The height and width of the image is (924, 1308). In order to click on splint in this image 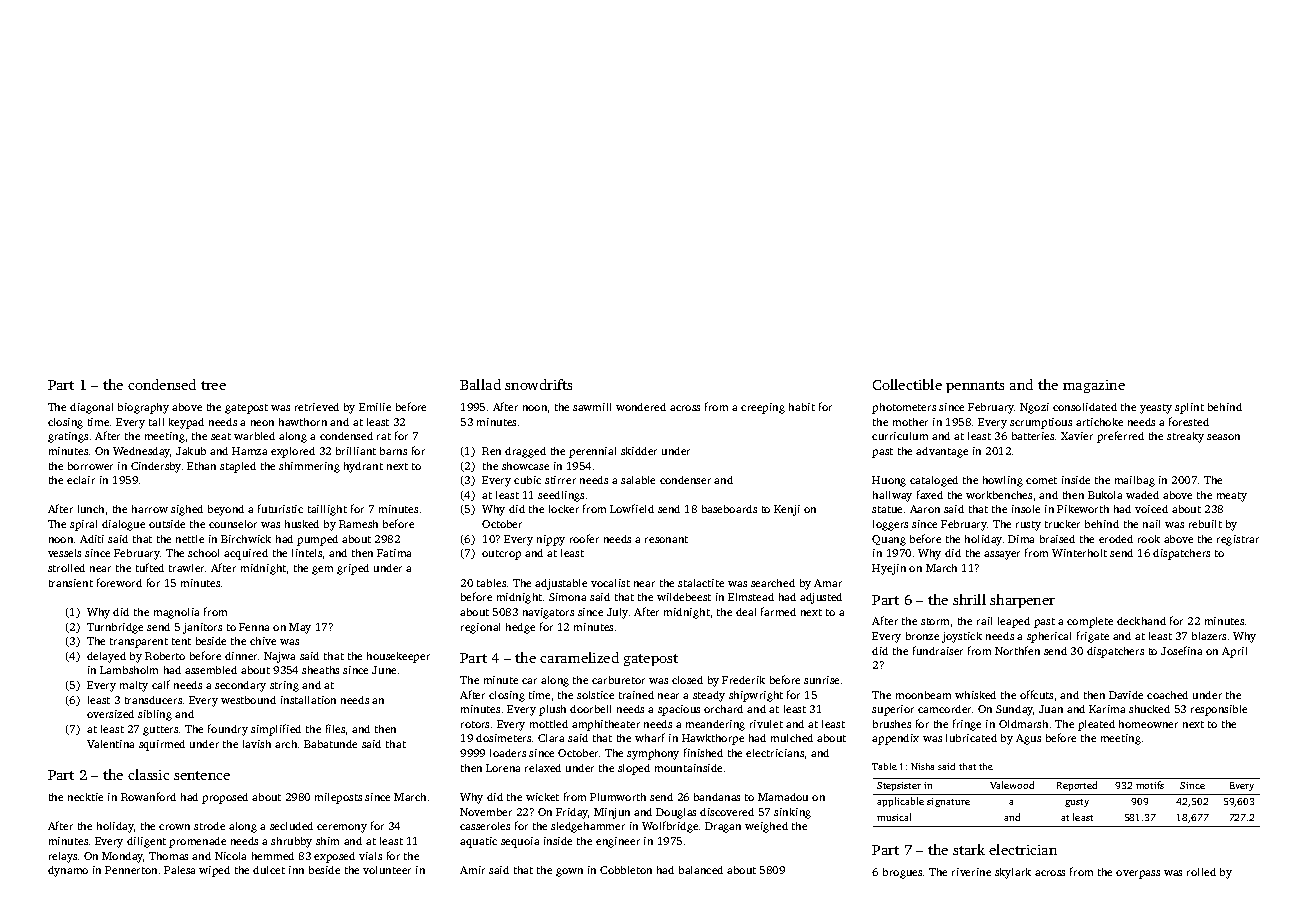, I will do `click(1189, 408)`.
